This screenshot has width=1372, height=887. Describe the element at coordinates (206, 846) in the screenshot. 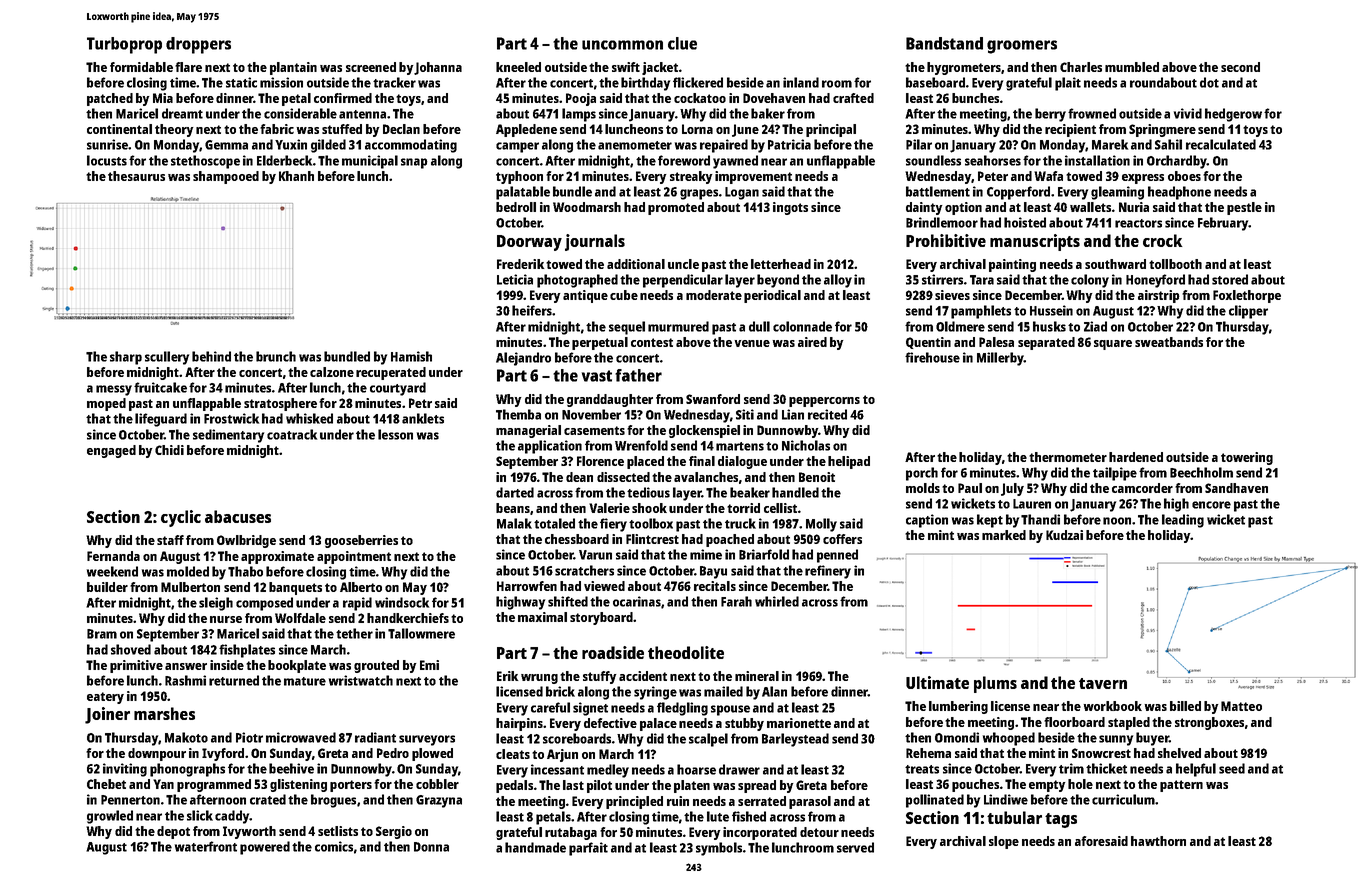

I see `waterfront` at that location.
